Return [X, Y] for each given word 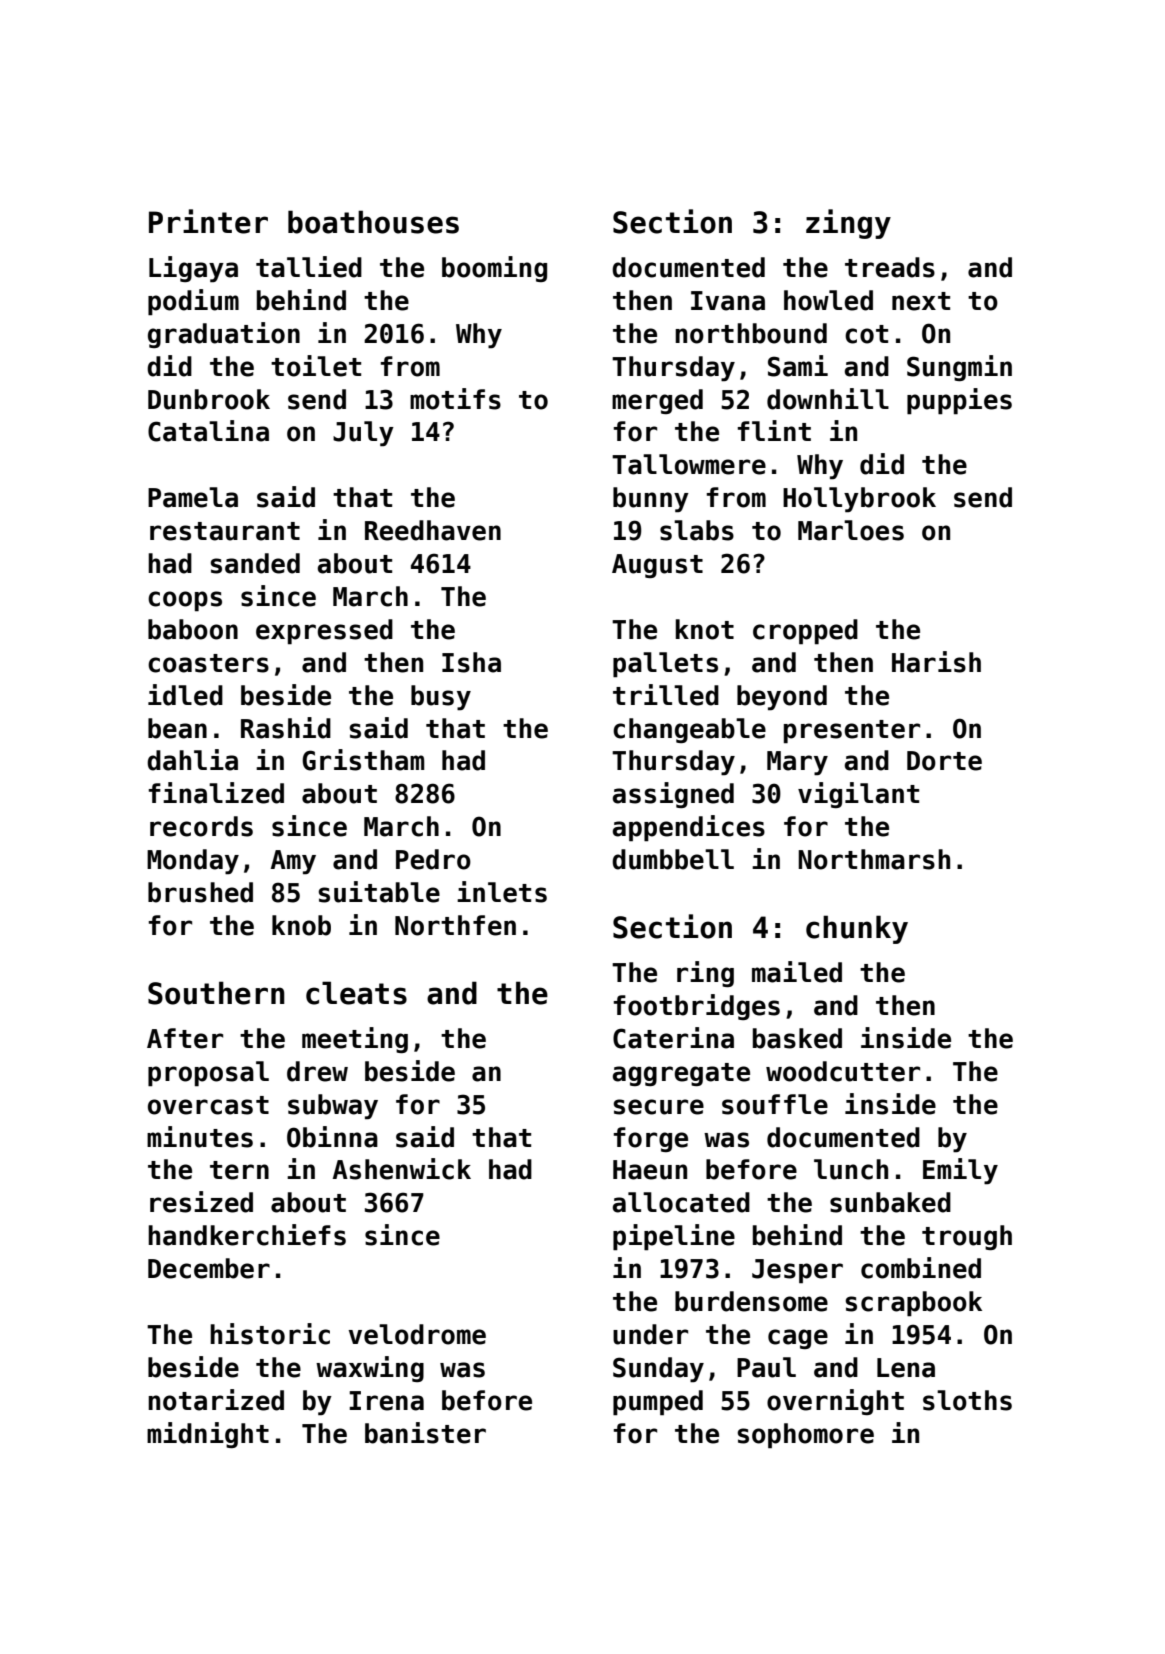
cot [866, 334]
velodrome [417, 1334]
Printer [208, 221]
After [185, 1038]
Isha [471, 662]
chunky [857, 929]
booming [494, 269]
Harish [936, 662]
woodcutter [843, 1071]
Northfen [455, 925]
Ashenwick [402, 1169]
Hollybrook [859, 500]
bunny [651, 500]
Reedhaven [433, 530]
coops [185, 601]
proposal [208, 1074]
